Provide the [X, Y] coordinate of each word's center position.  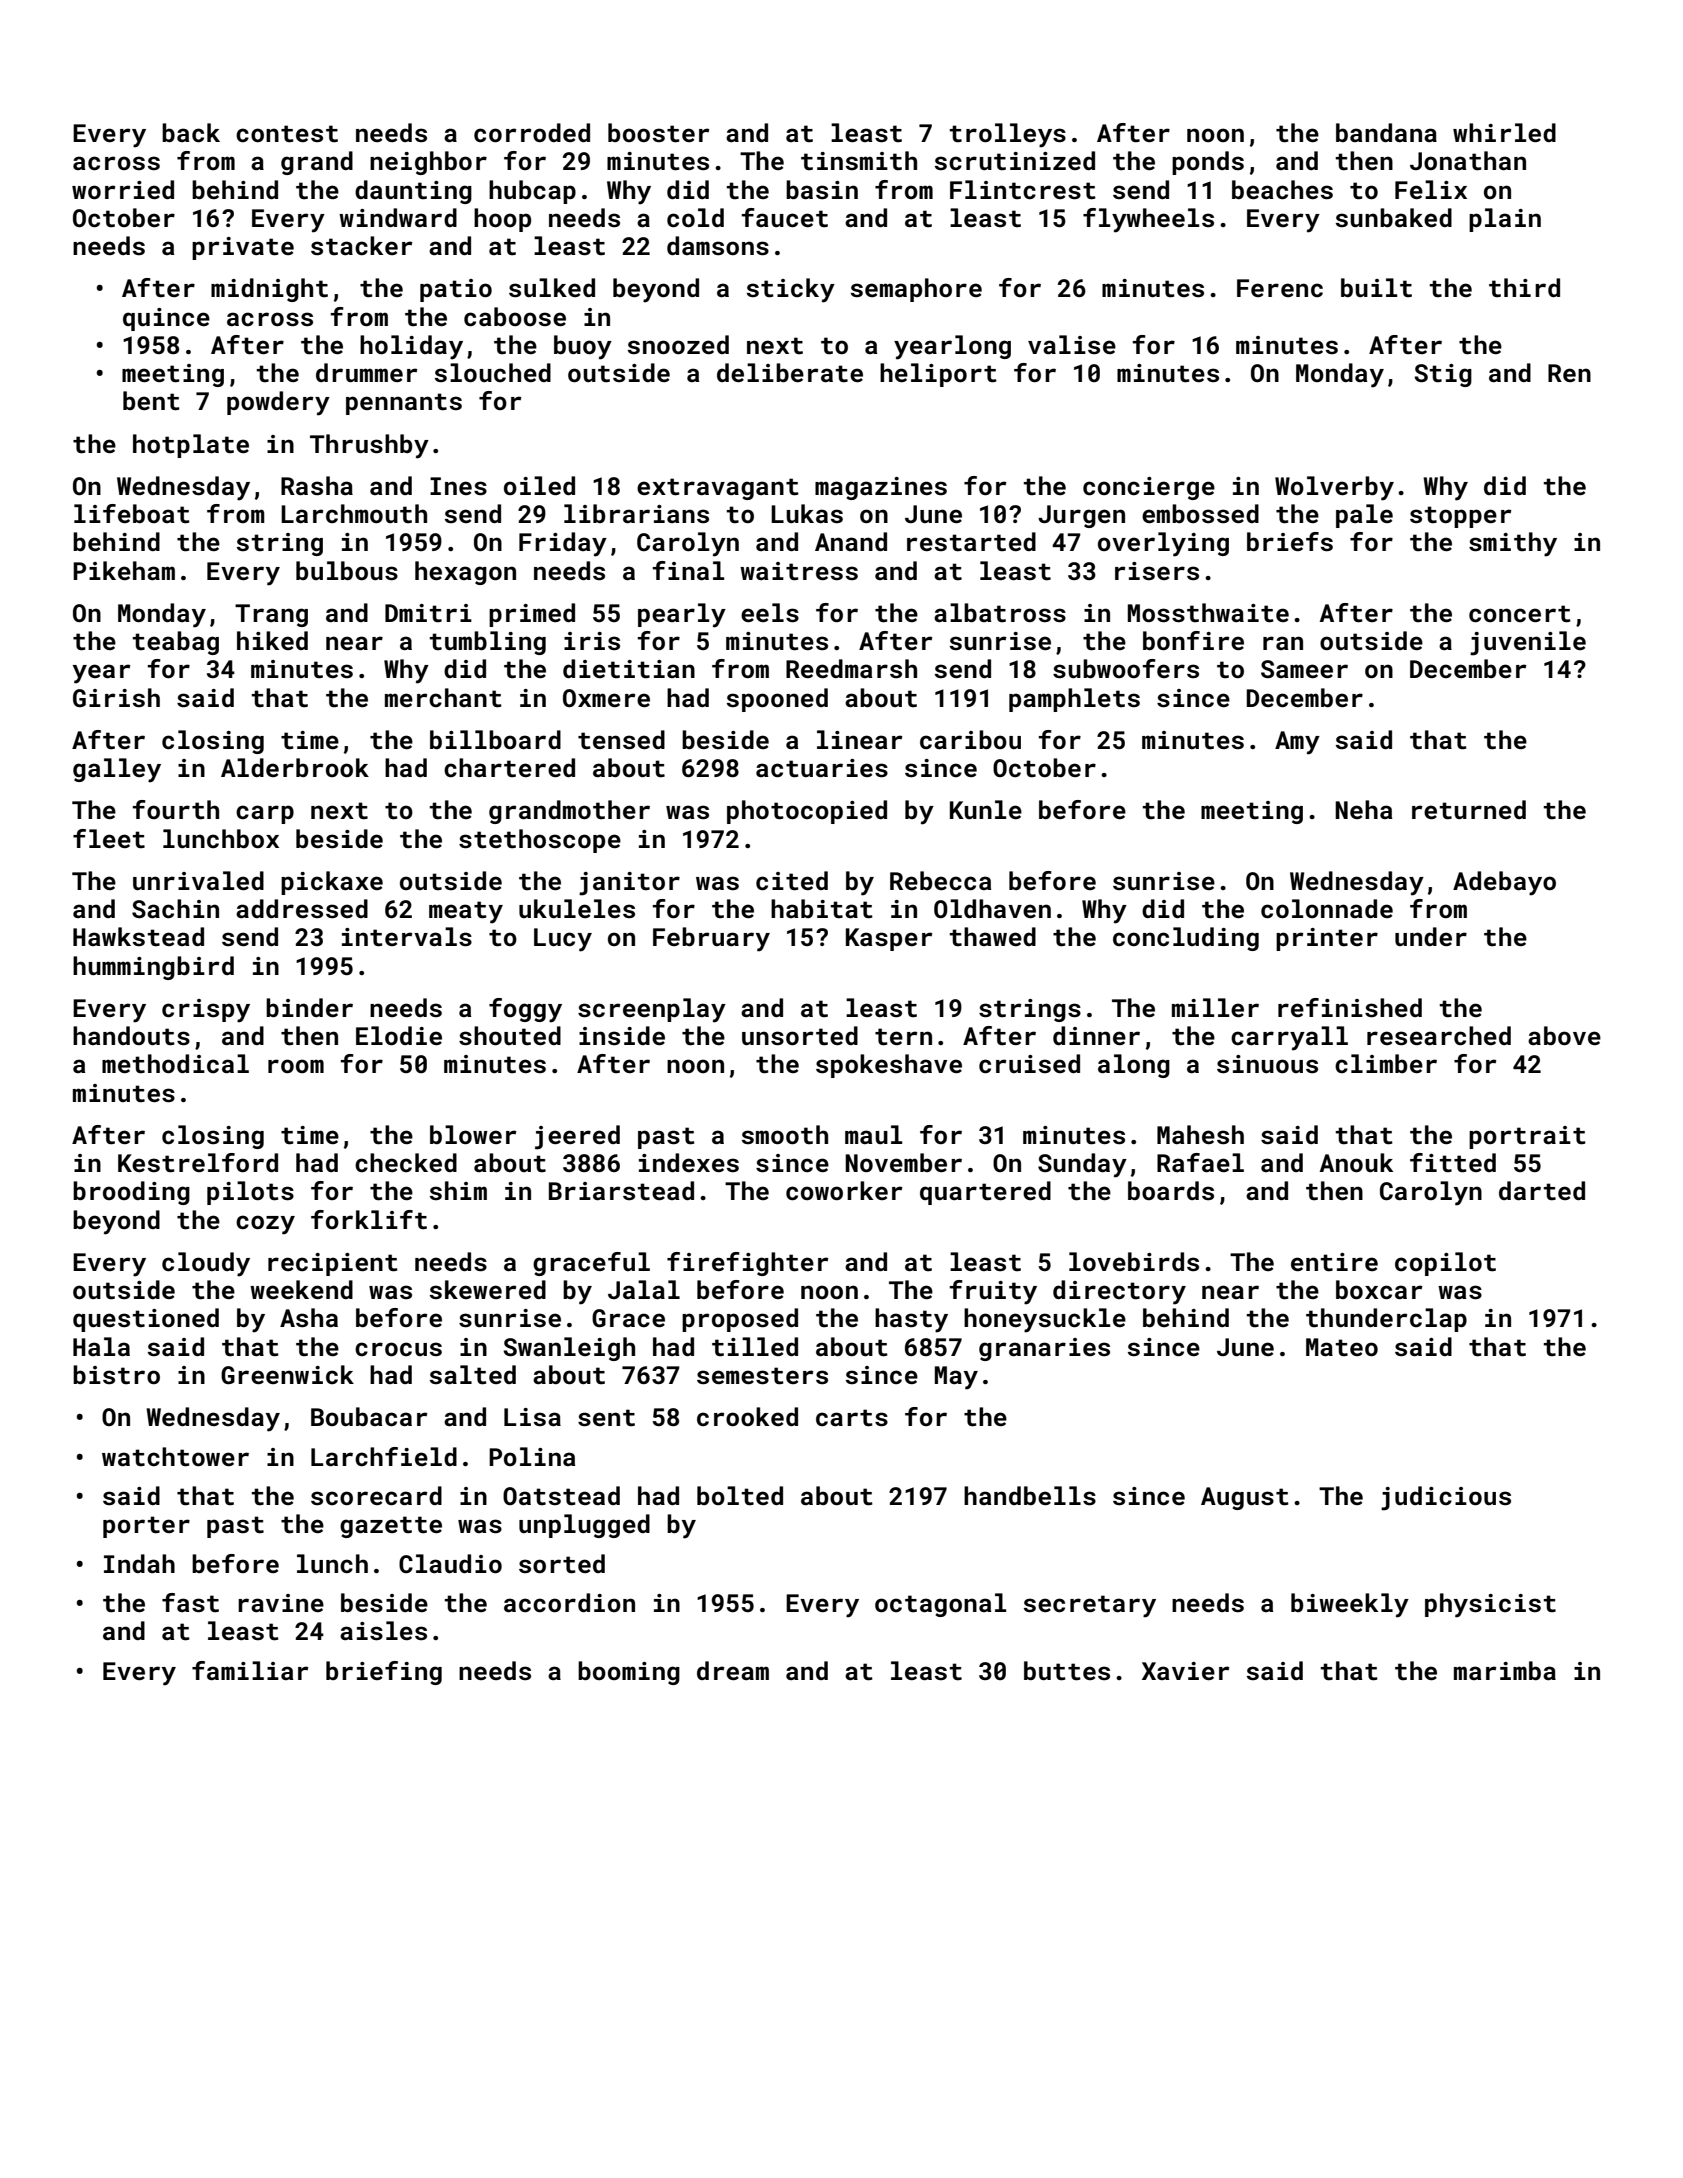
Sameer [1304, 669]
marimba [1505, 1670]
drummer [366, 372]
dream [733, 1670]
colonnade [1327, 909]
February [711, 939]
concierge [1149, 488]
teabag [175, 643]
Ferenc [1280, 288]
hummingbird [153, 968]
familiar [250, 1670]
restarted [971, 542]
